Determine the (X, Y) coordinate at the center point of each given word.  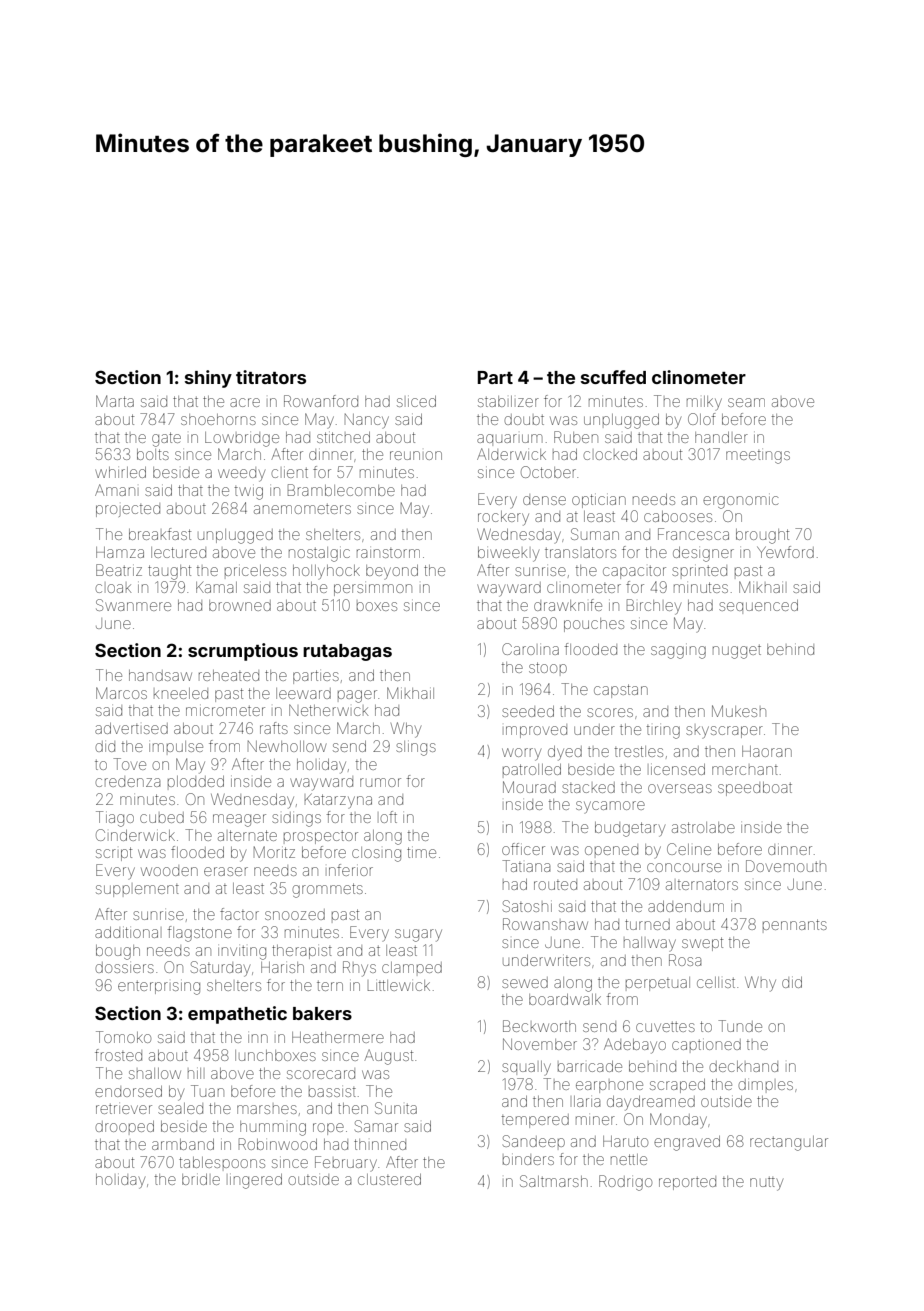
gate (166, 439)
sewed (525, 982)
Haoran (767, 751)
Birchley (654, 607)
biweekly (508, 554)
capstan (621, 691)
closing (376, 854)
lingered (256, 1181)
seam (746, 402)
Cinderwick (135, 835)
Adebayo (635, 1046)
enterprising (159, 988)
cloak (113, 588)
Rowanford (321, 401)
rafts (274, 728)
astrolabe (703, 827)
